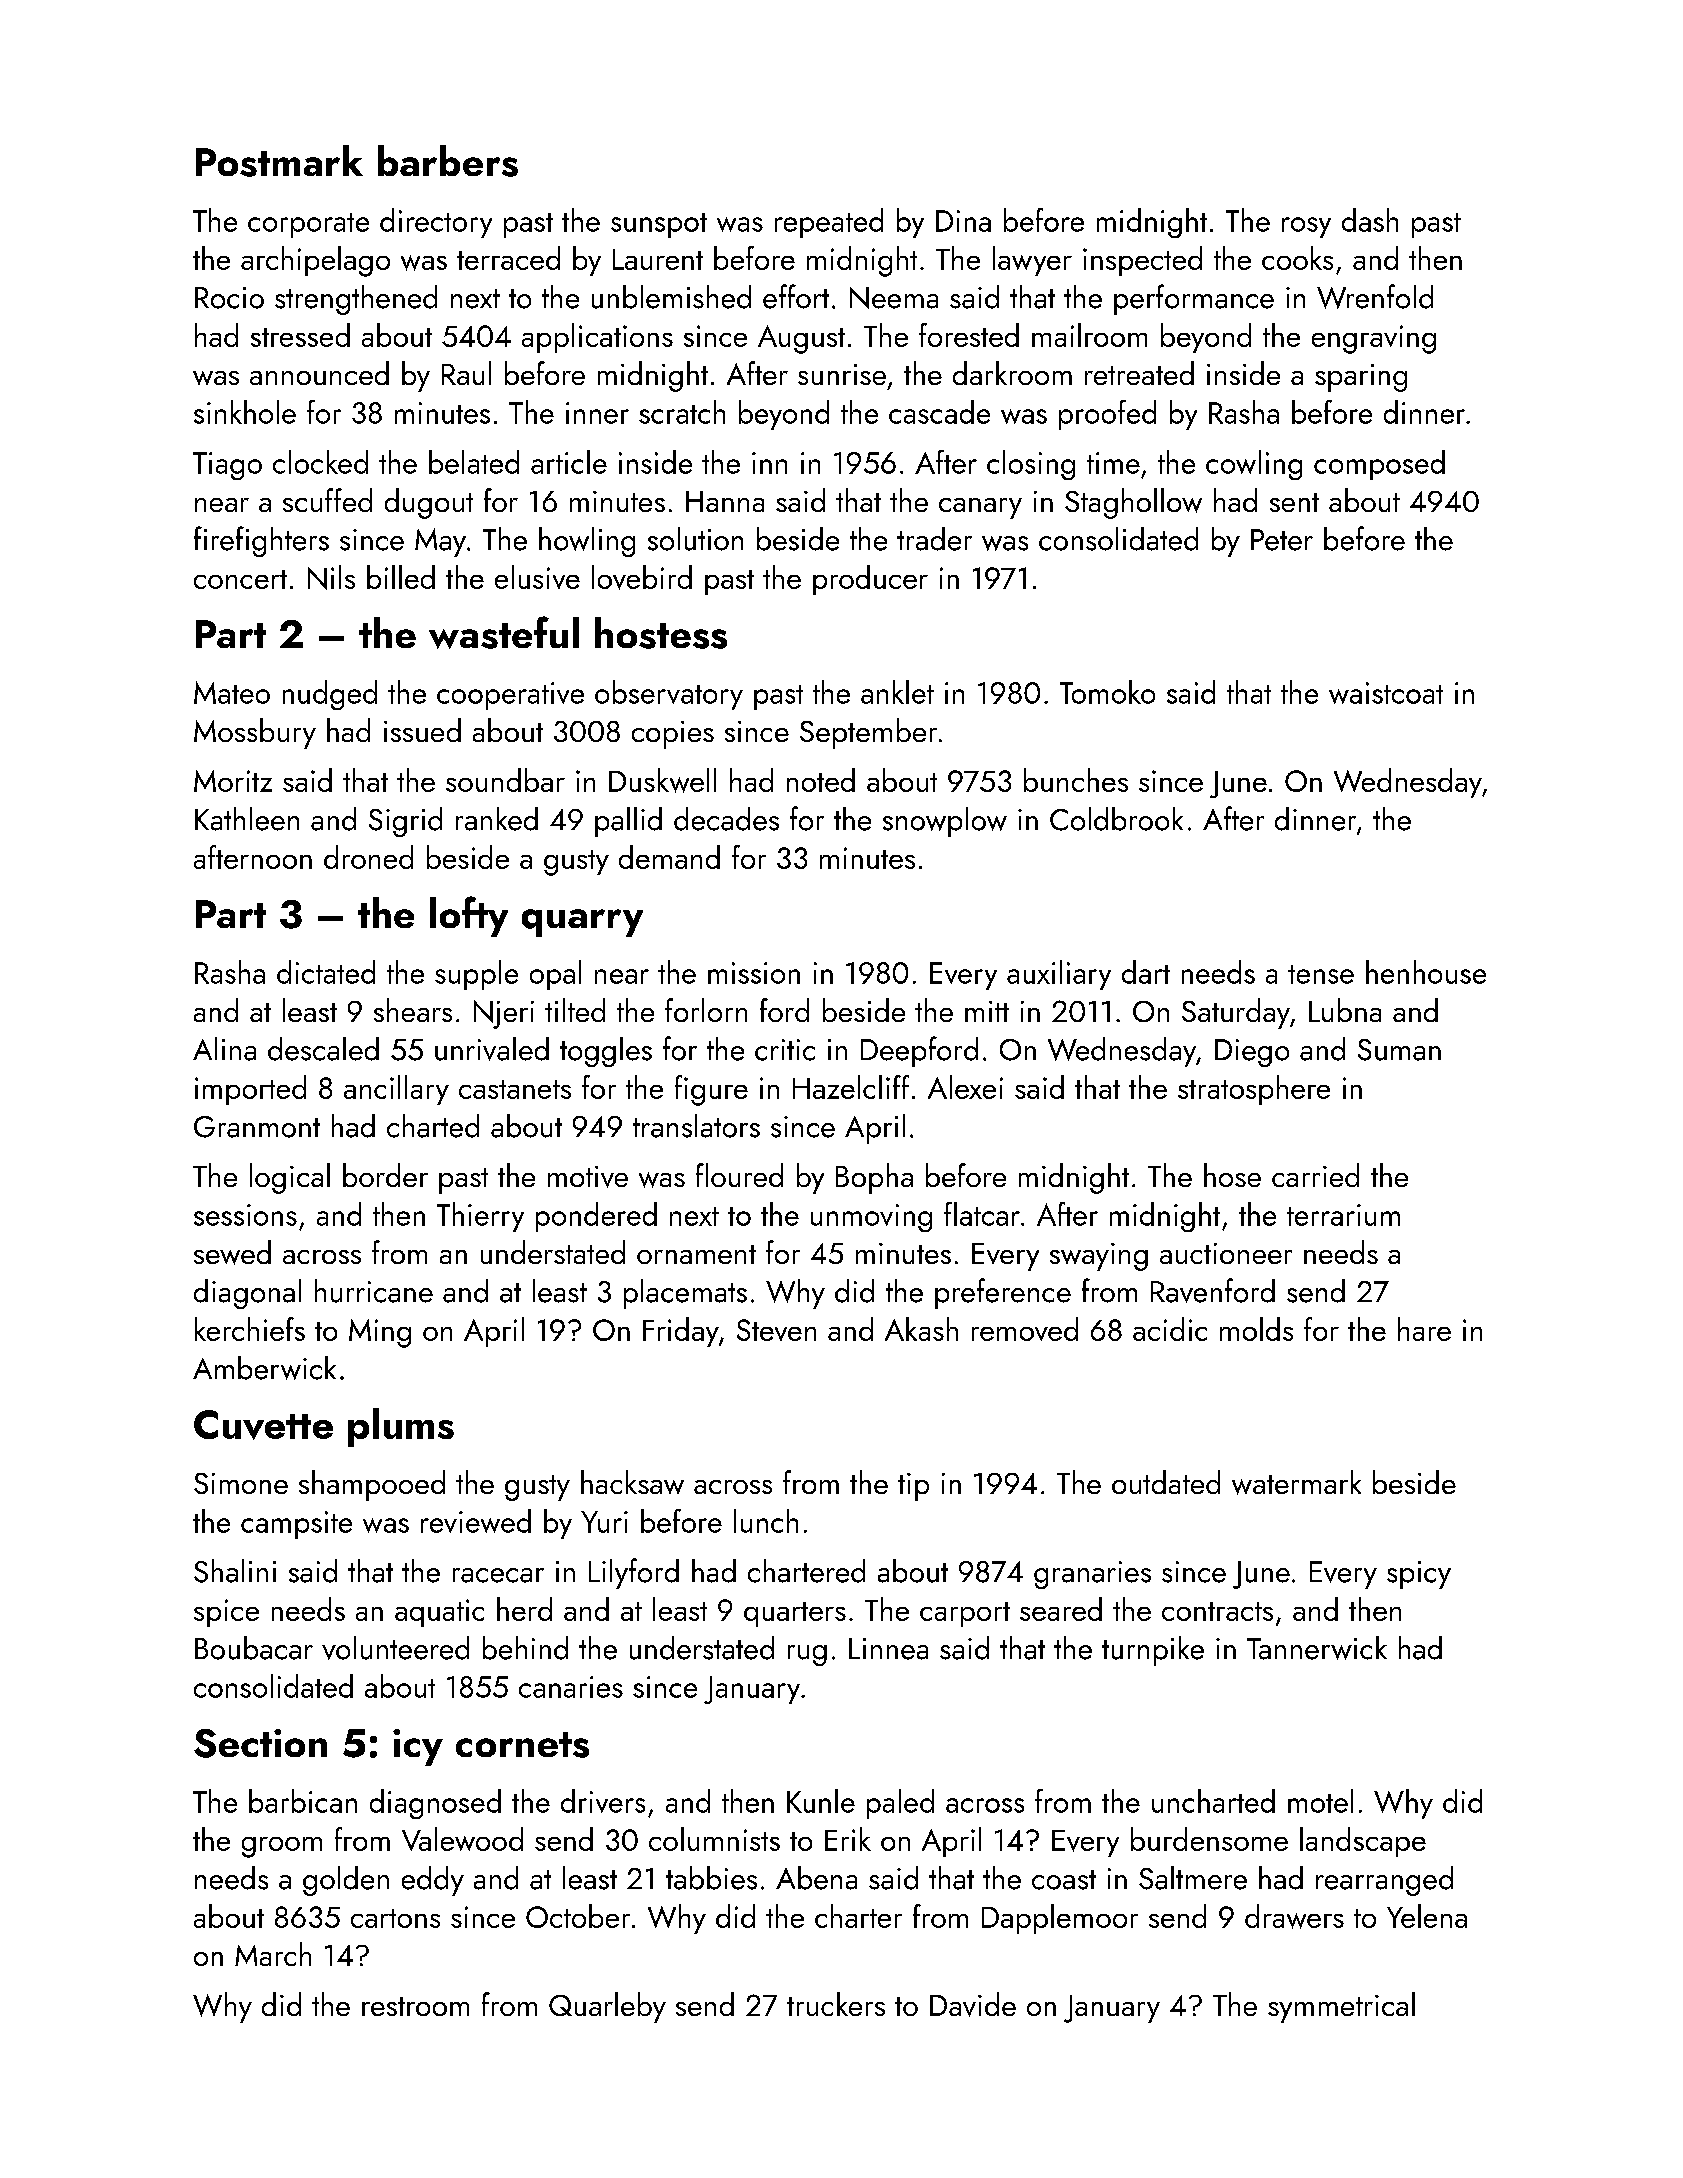 The height and width of the screenshot is (2178, 1683). What do you see at coordinates (240, 579) in the screenshot?
I see `concert` at bounding box center [240, 579].
